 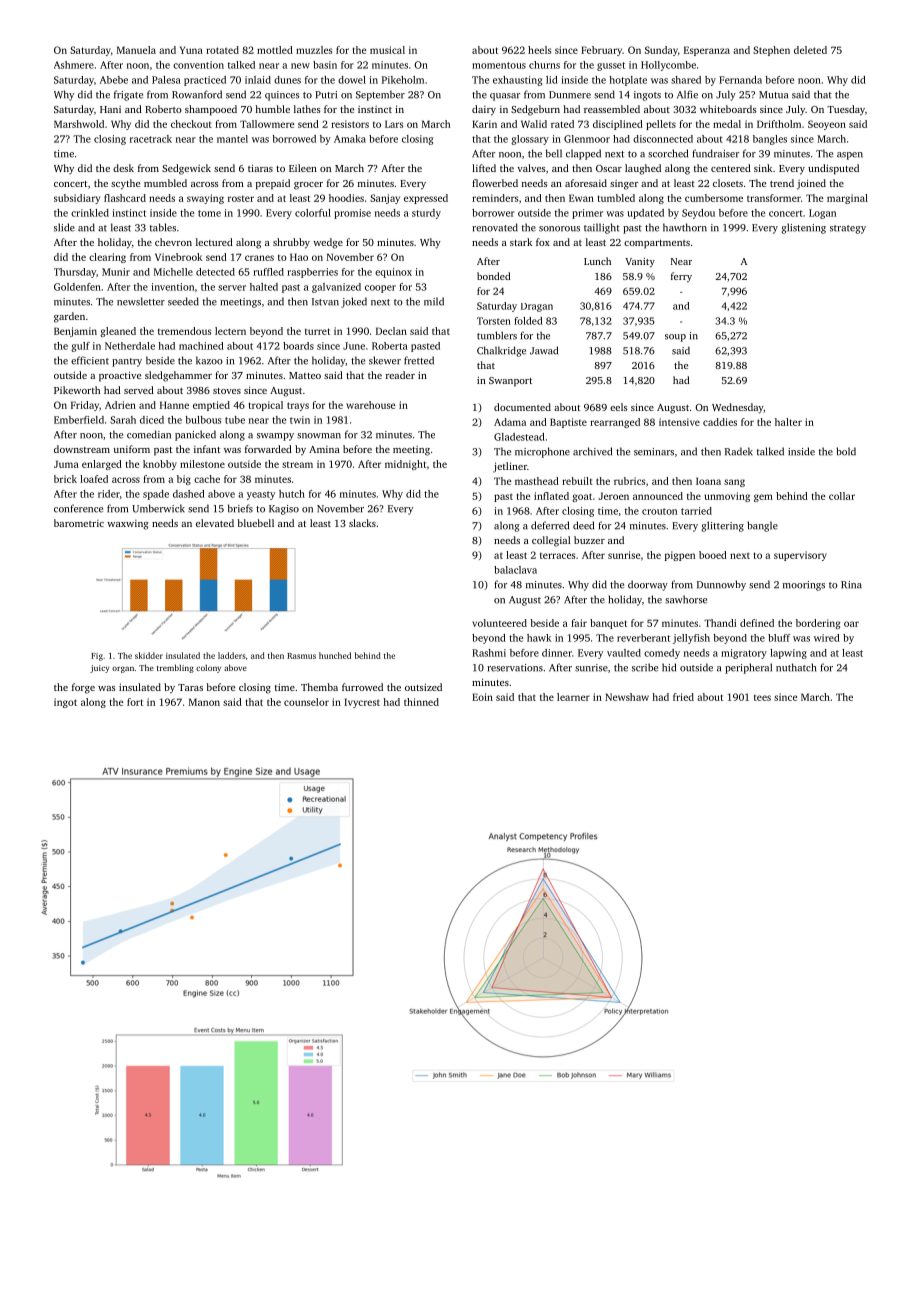 I want to click on midnight, so click(x=405, y=465).
